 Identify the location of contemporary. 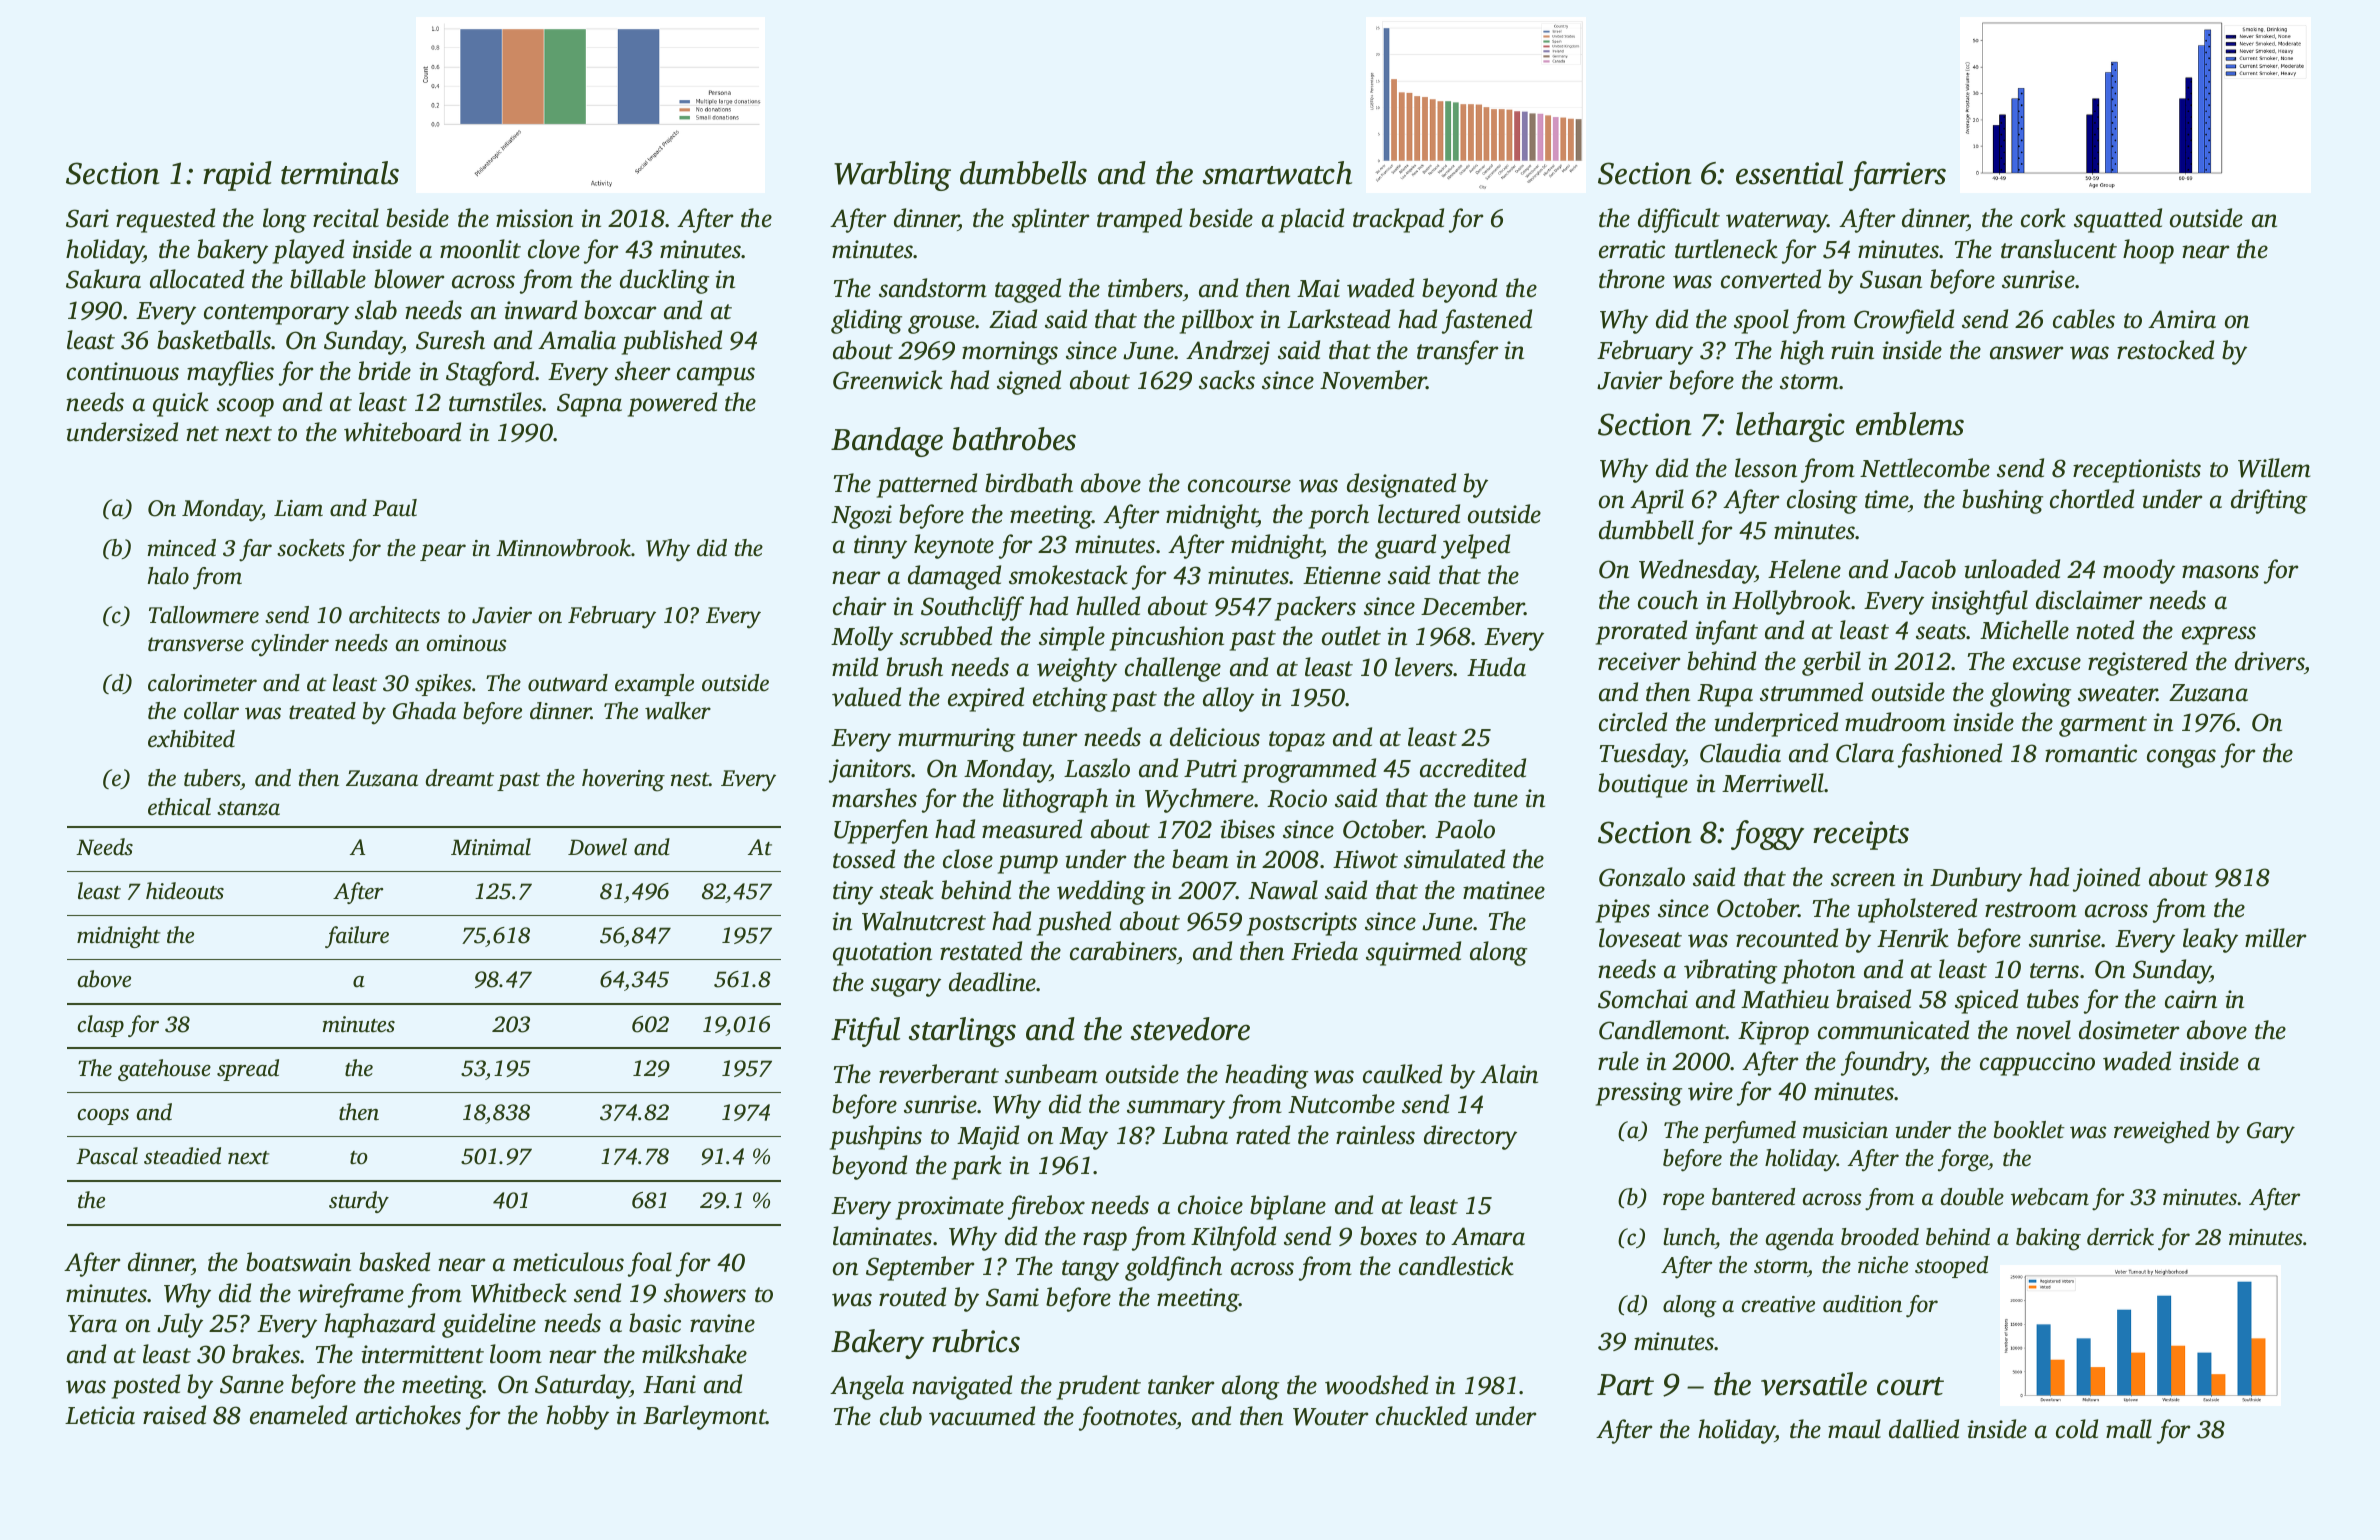
(276, 314).
